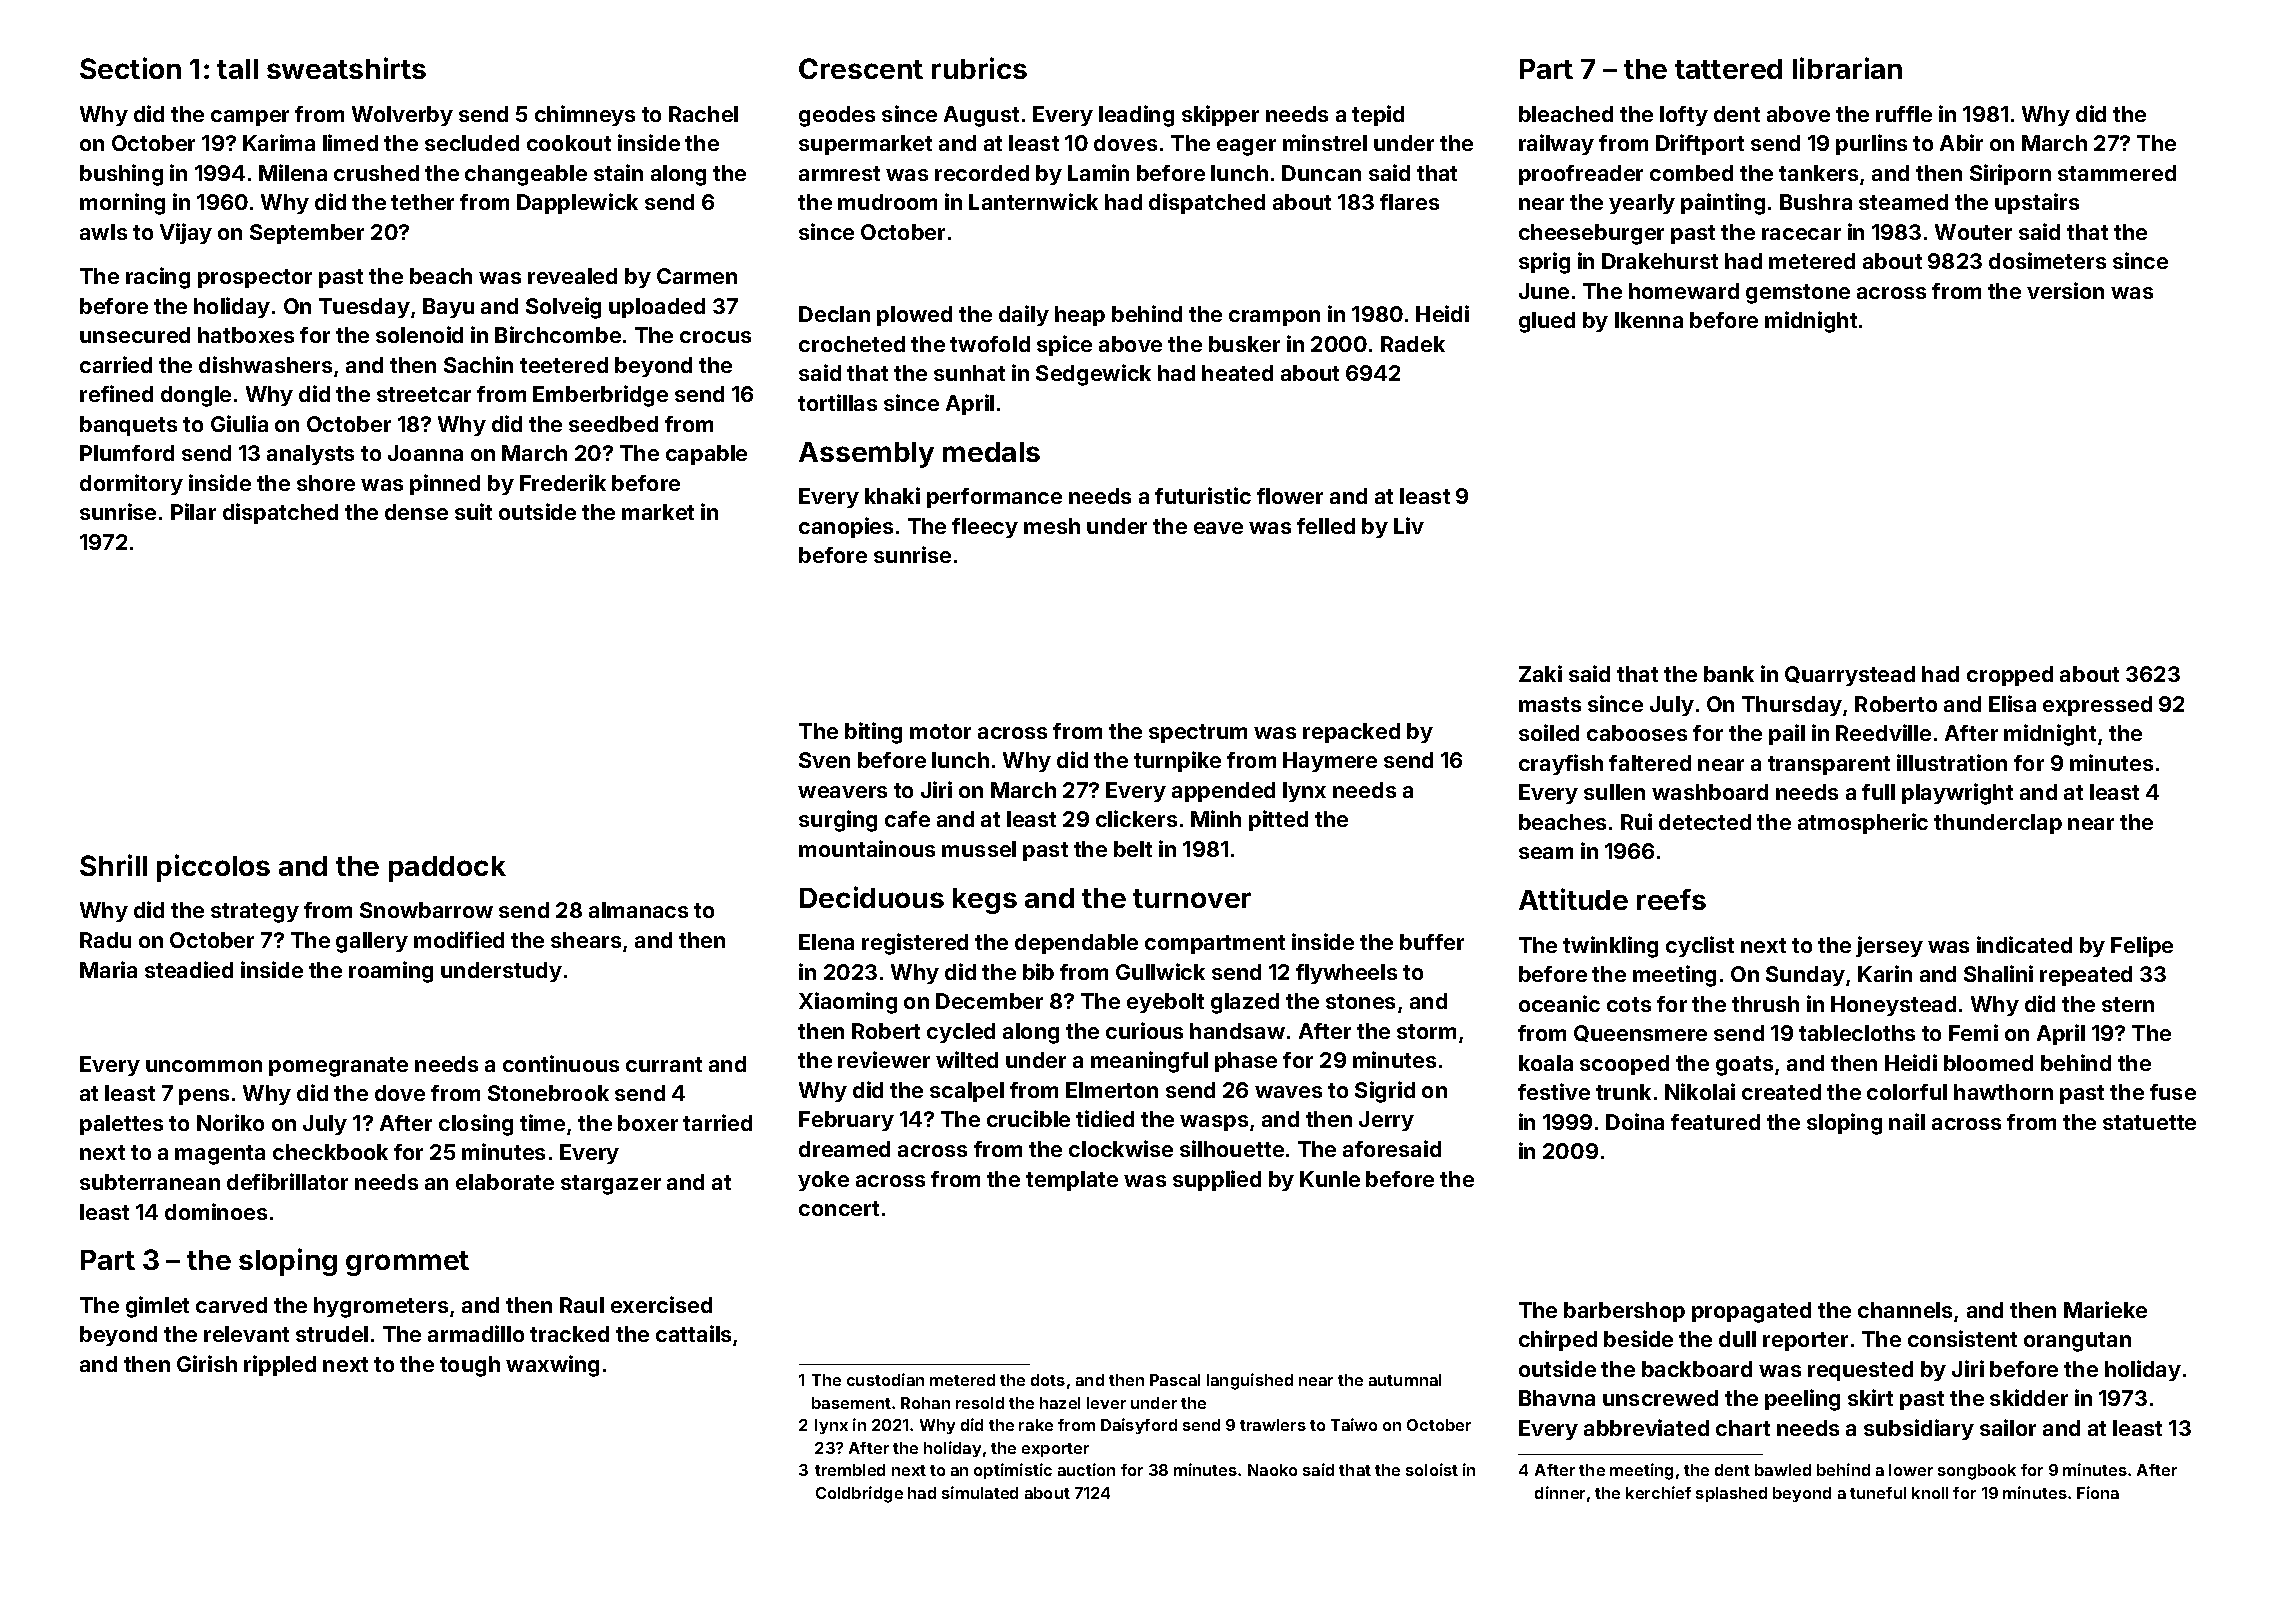 This screenshot has height=1614, width=2282. I want to click on Girish, so click(207, 1363).
